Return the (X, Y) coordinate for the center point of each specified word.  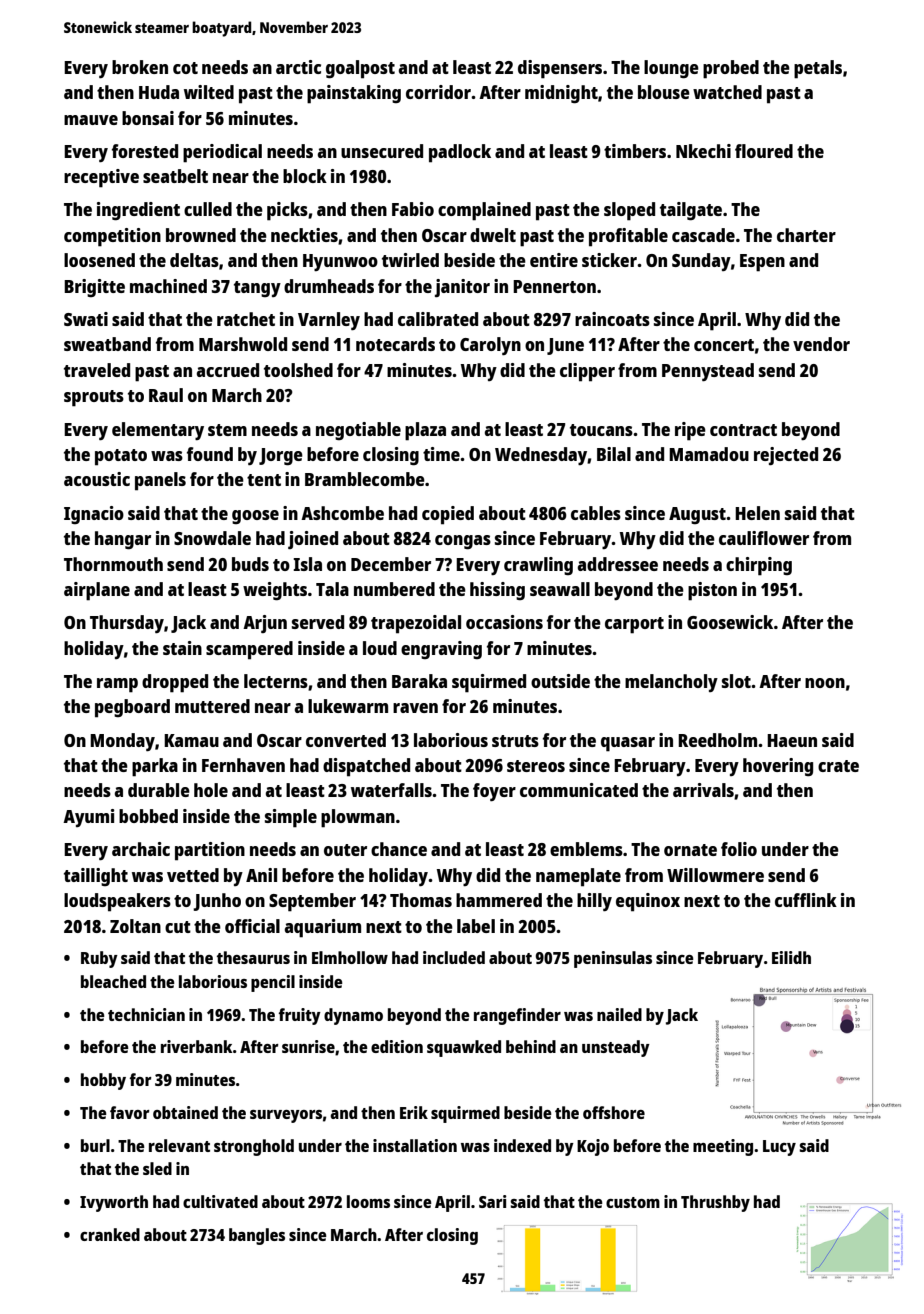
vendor (821, 344)
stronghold (254, 1147)
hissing (497, 591)
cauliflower (764, 538)
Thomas (421, 900)
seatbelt (175, 176)
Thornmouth (113, 564)
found (210, 454)
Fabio (413, 209)
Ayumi (89, 818)
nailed (619, 1014)
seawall (560, 589)
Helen (757, 513)
